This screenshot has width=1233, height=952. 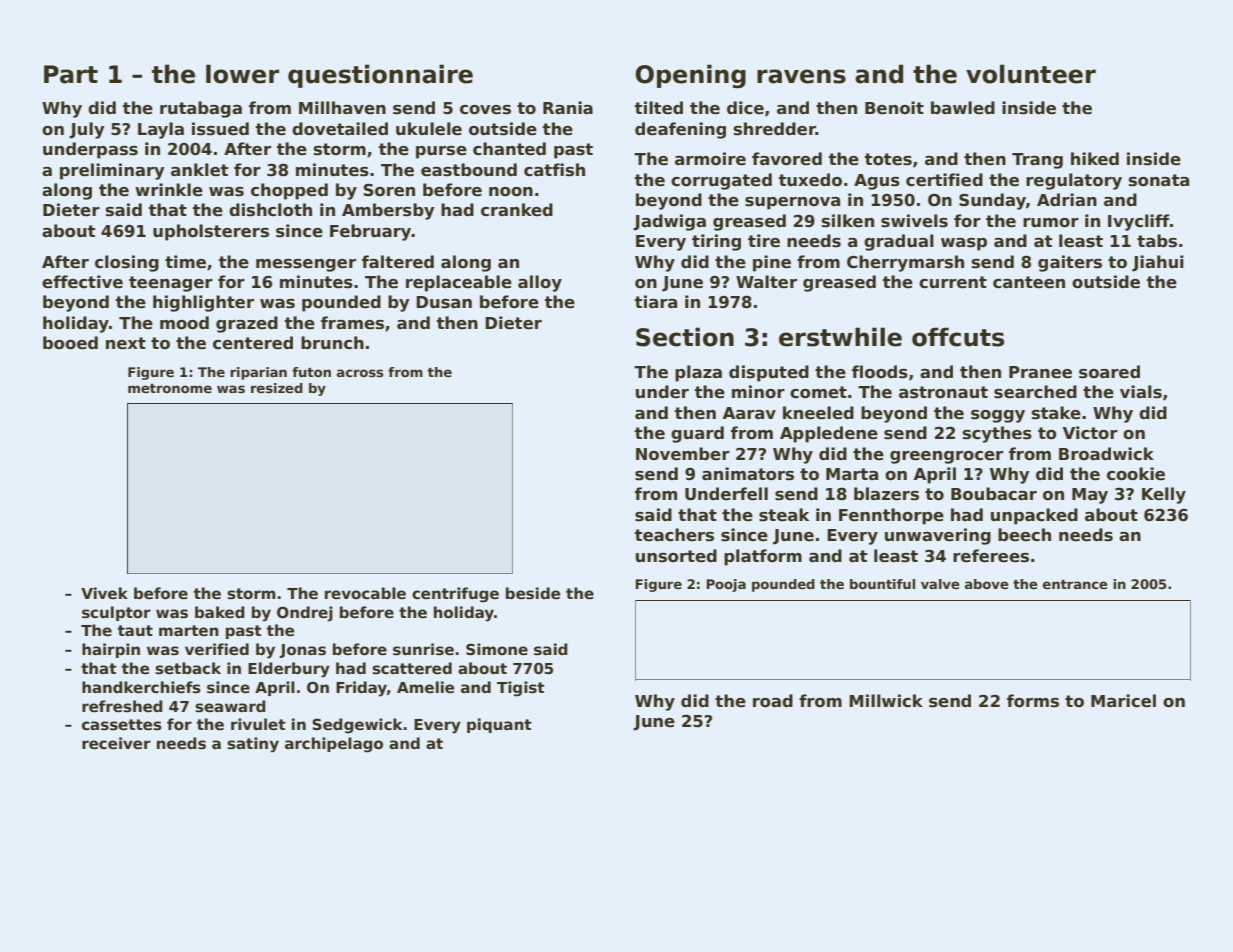 What do you see at coordinates (784, 515) in the screenshot?
I see `steak` at bounding box center [784, 515].
